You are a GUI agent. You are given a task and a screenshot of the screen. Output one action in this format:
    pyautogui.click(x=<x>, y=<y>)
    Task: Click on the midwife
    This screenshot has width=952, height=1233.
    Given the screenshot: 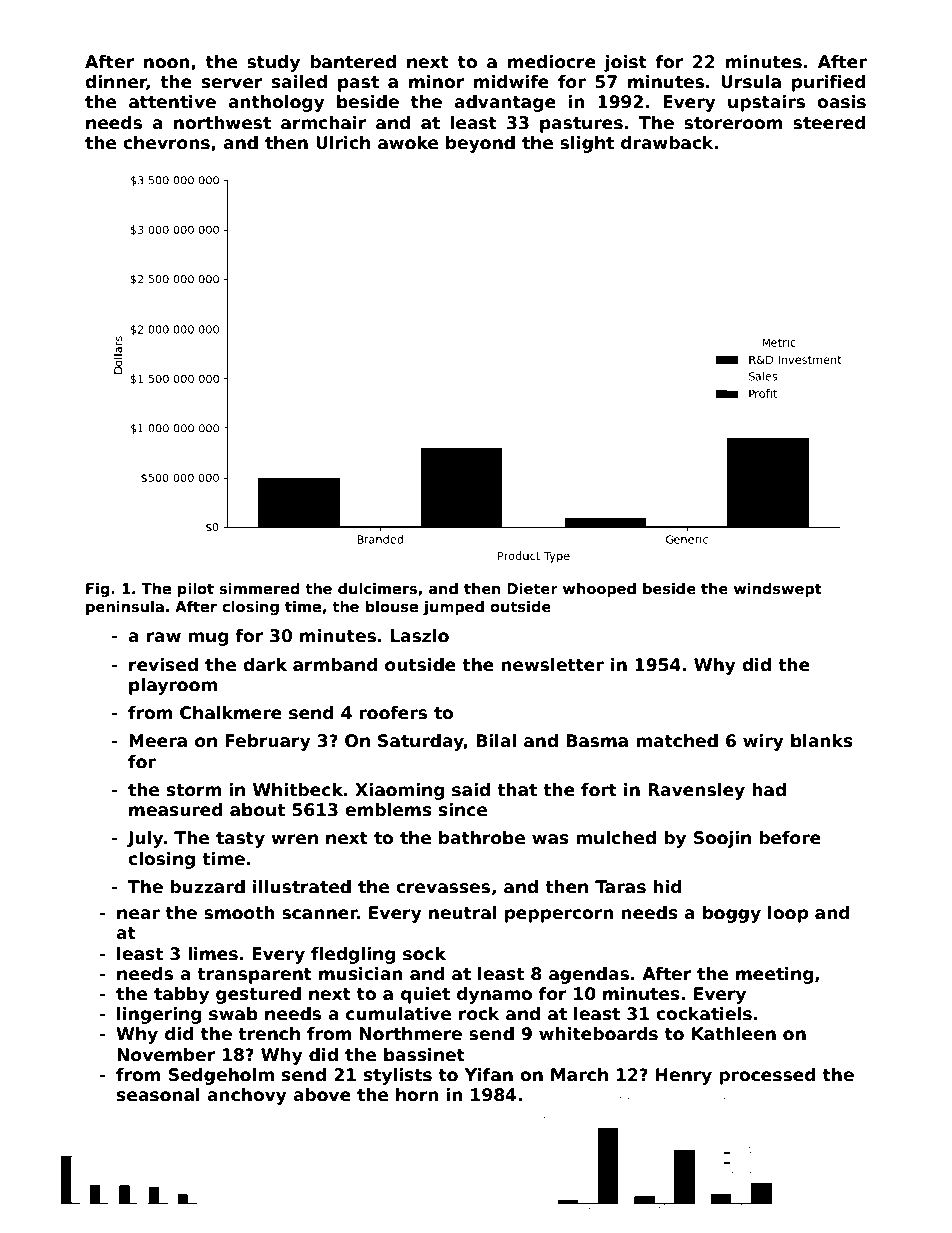 What is the action you would take?
    pyautogui.click(x=511, y=82)
